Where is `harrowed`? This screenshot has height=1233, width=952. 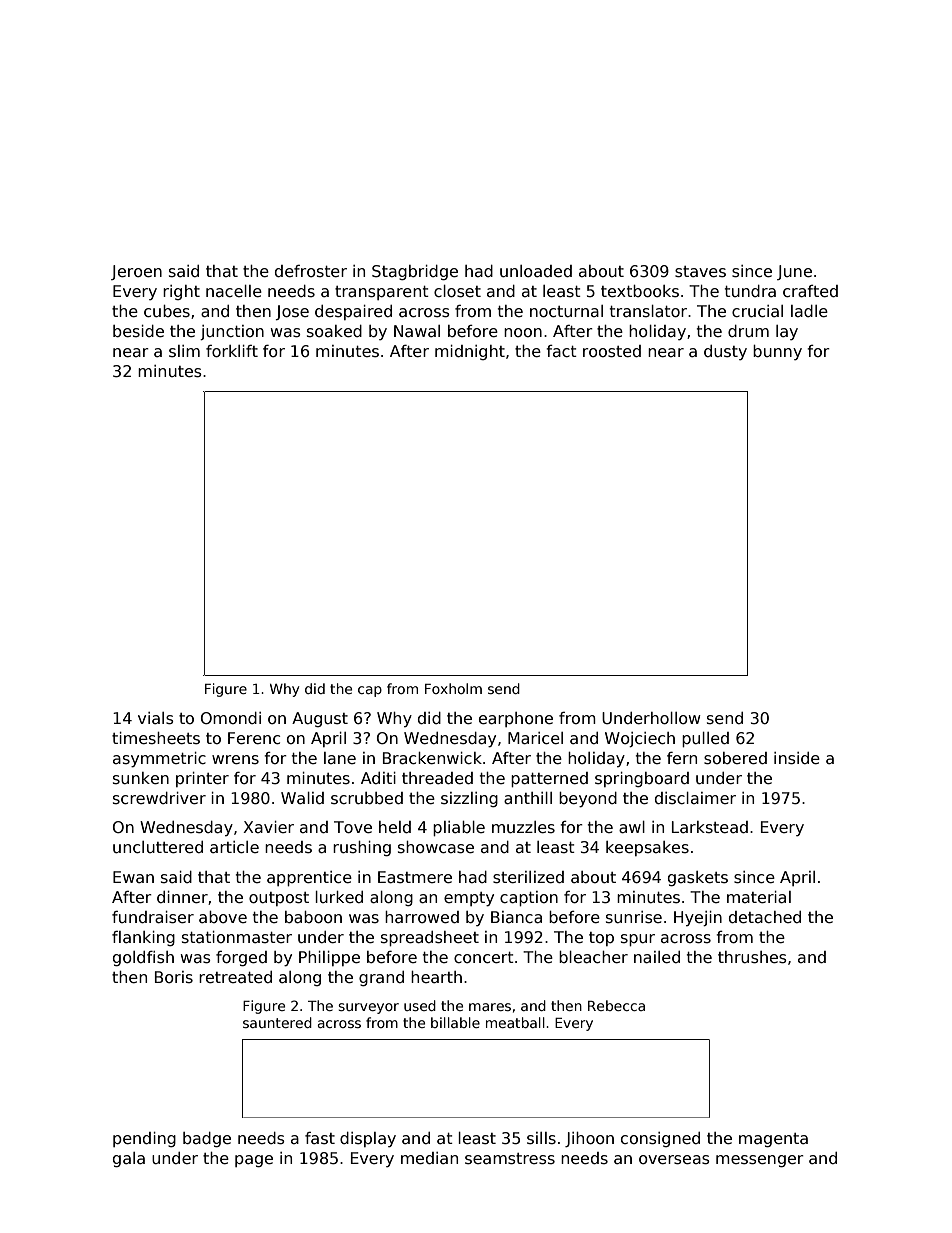
harrowed is located at coordinates (422, 917).
